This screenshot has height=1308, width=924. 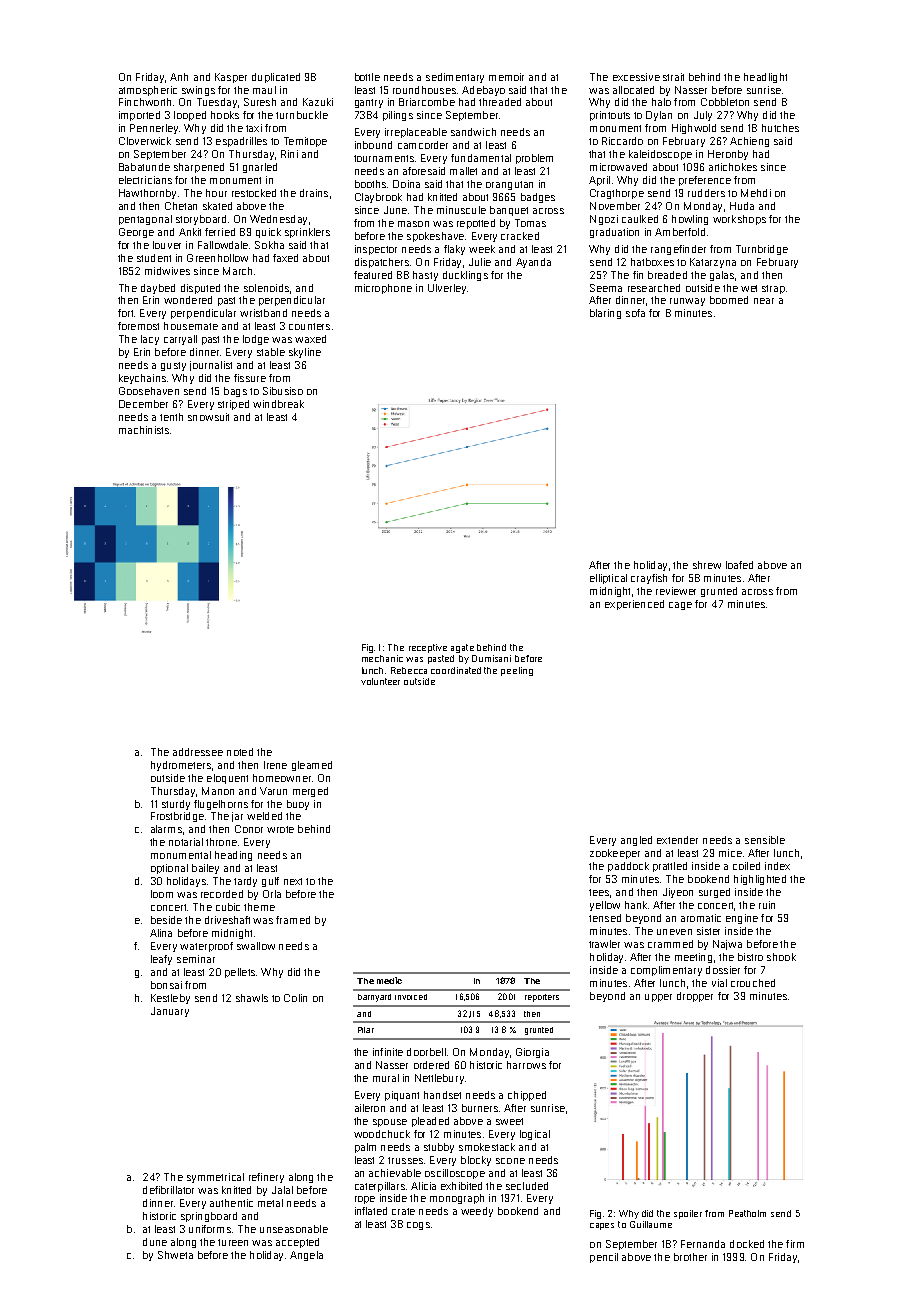 What do you see at coordinates (233, 1242) in the screenshot?
I see `tureen` at bounding box center [233, 1242].
